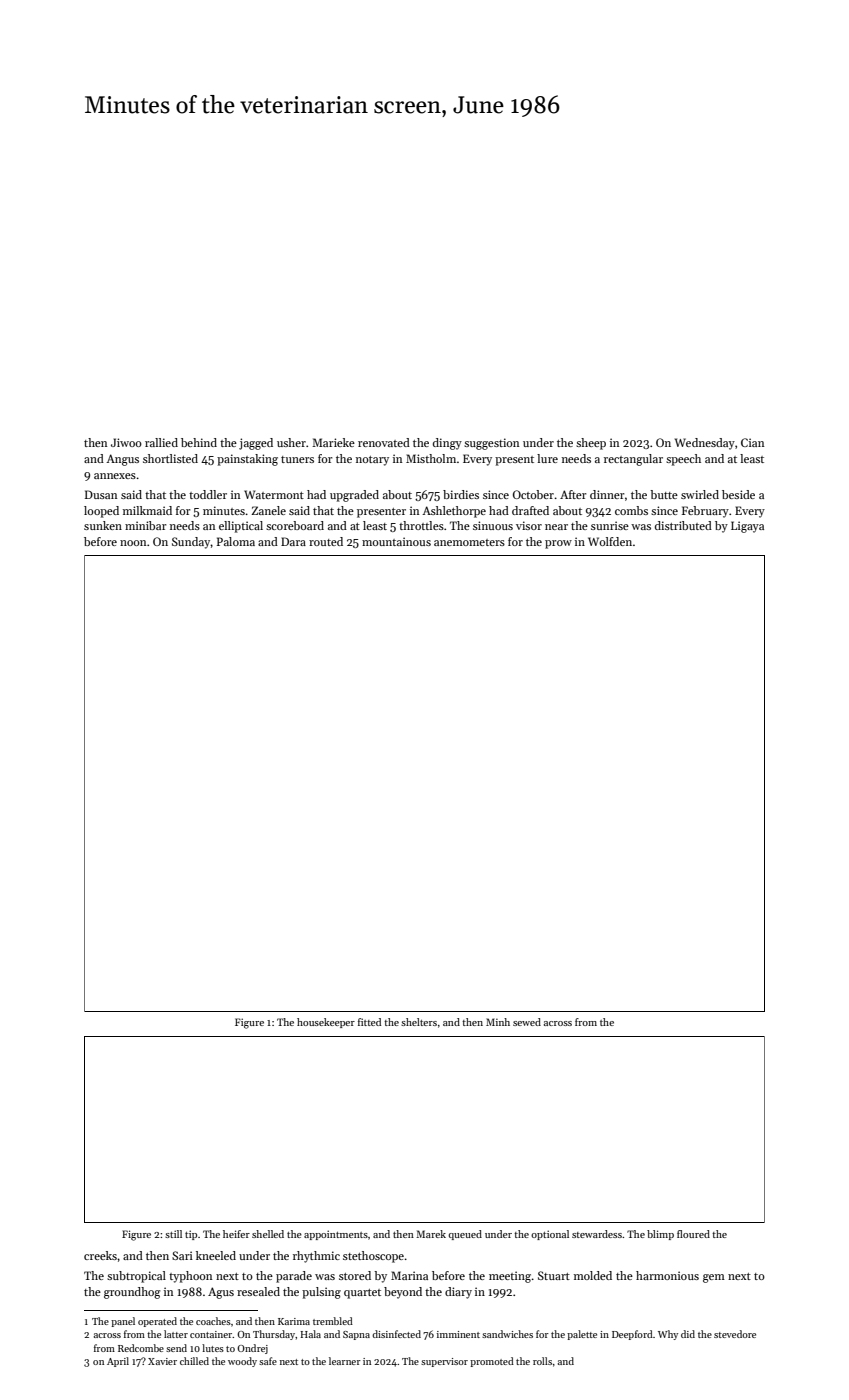 This image has width=849, height=1400. What do you see at coordinates (610, 541) in the image?
I see `Wolfden` at bounding box center [610, 541].
